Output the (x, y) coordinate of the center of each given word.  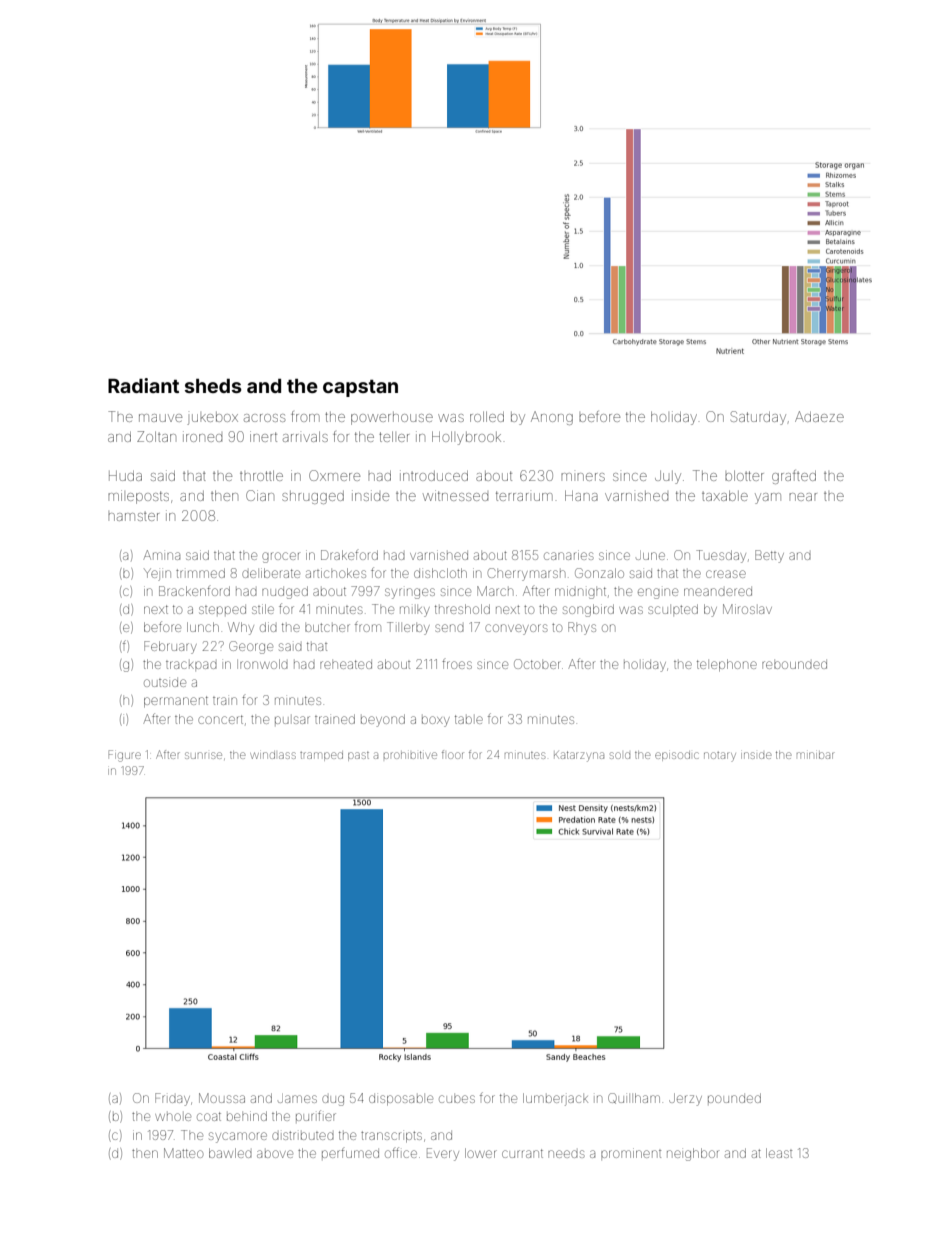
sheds (213, 386)
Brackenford (194, 591)
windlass (273, 755)
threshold (462, 609)
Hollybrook (466, 438)
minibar (815, 755)
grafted (794, 477)
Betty (769, 556)
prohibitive (410, 755)
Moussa (222, 1098)
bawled (230, 1153)
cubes (457, 1099)
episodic (677, 756)
